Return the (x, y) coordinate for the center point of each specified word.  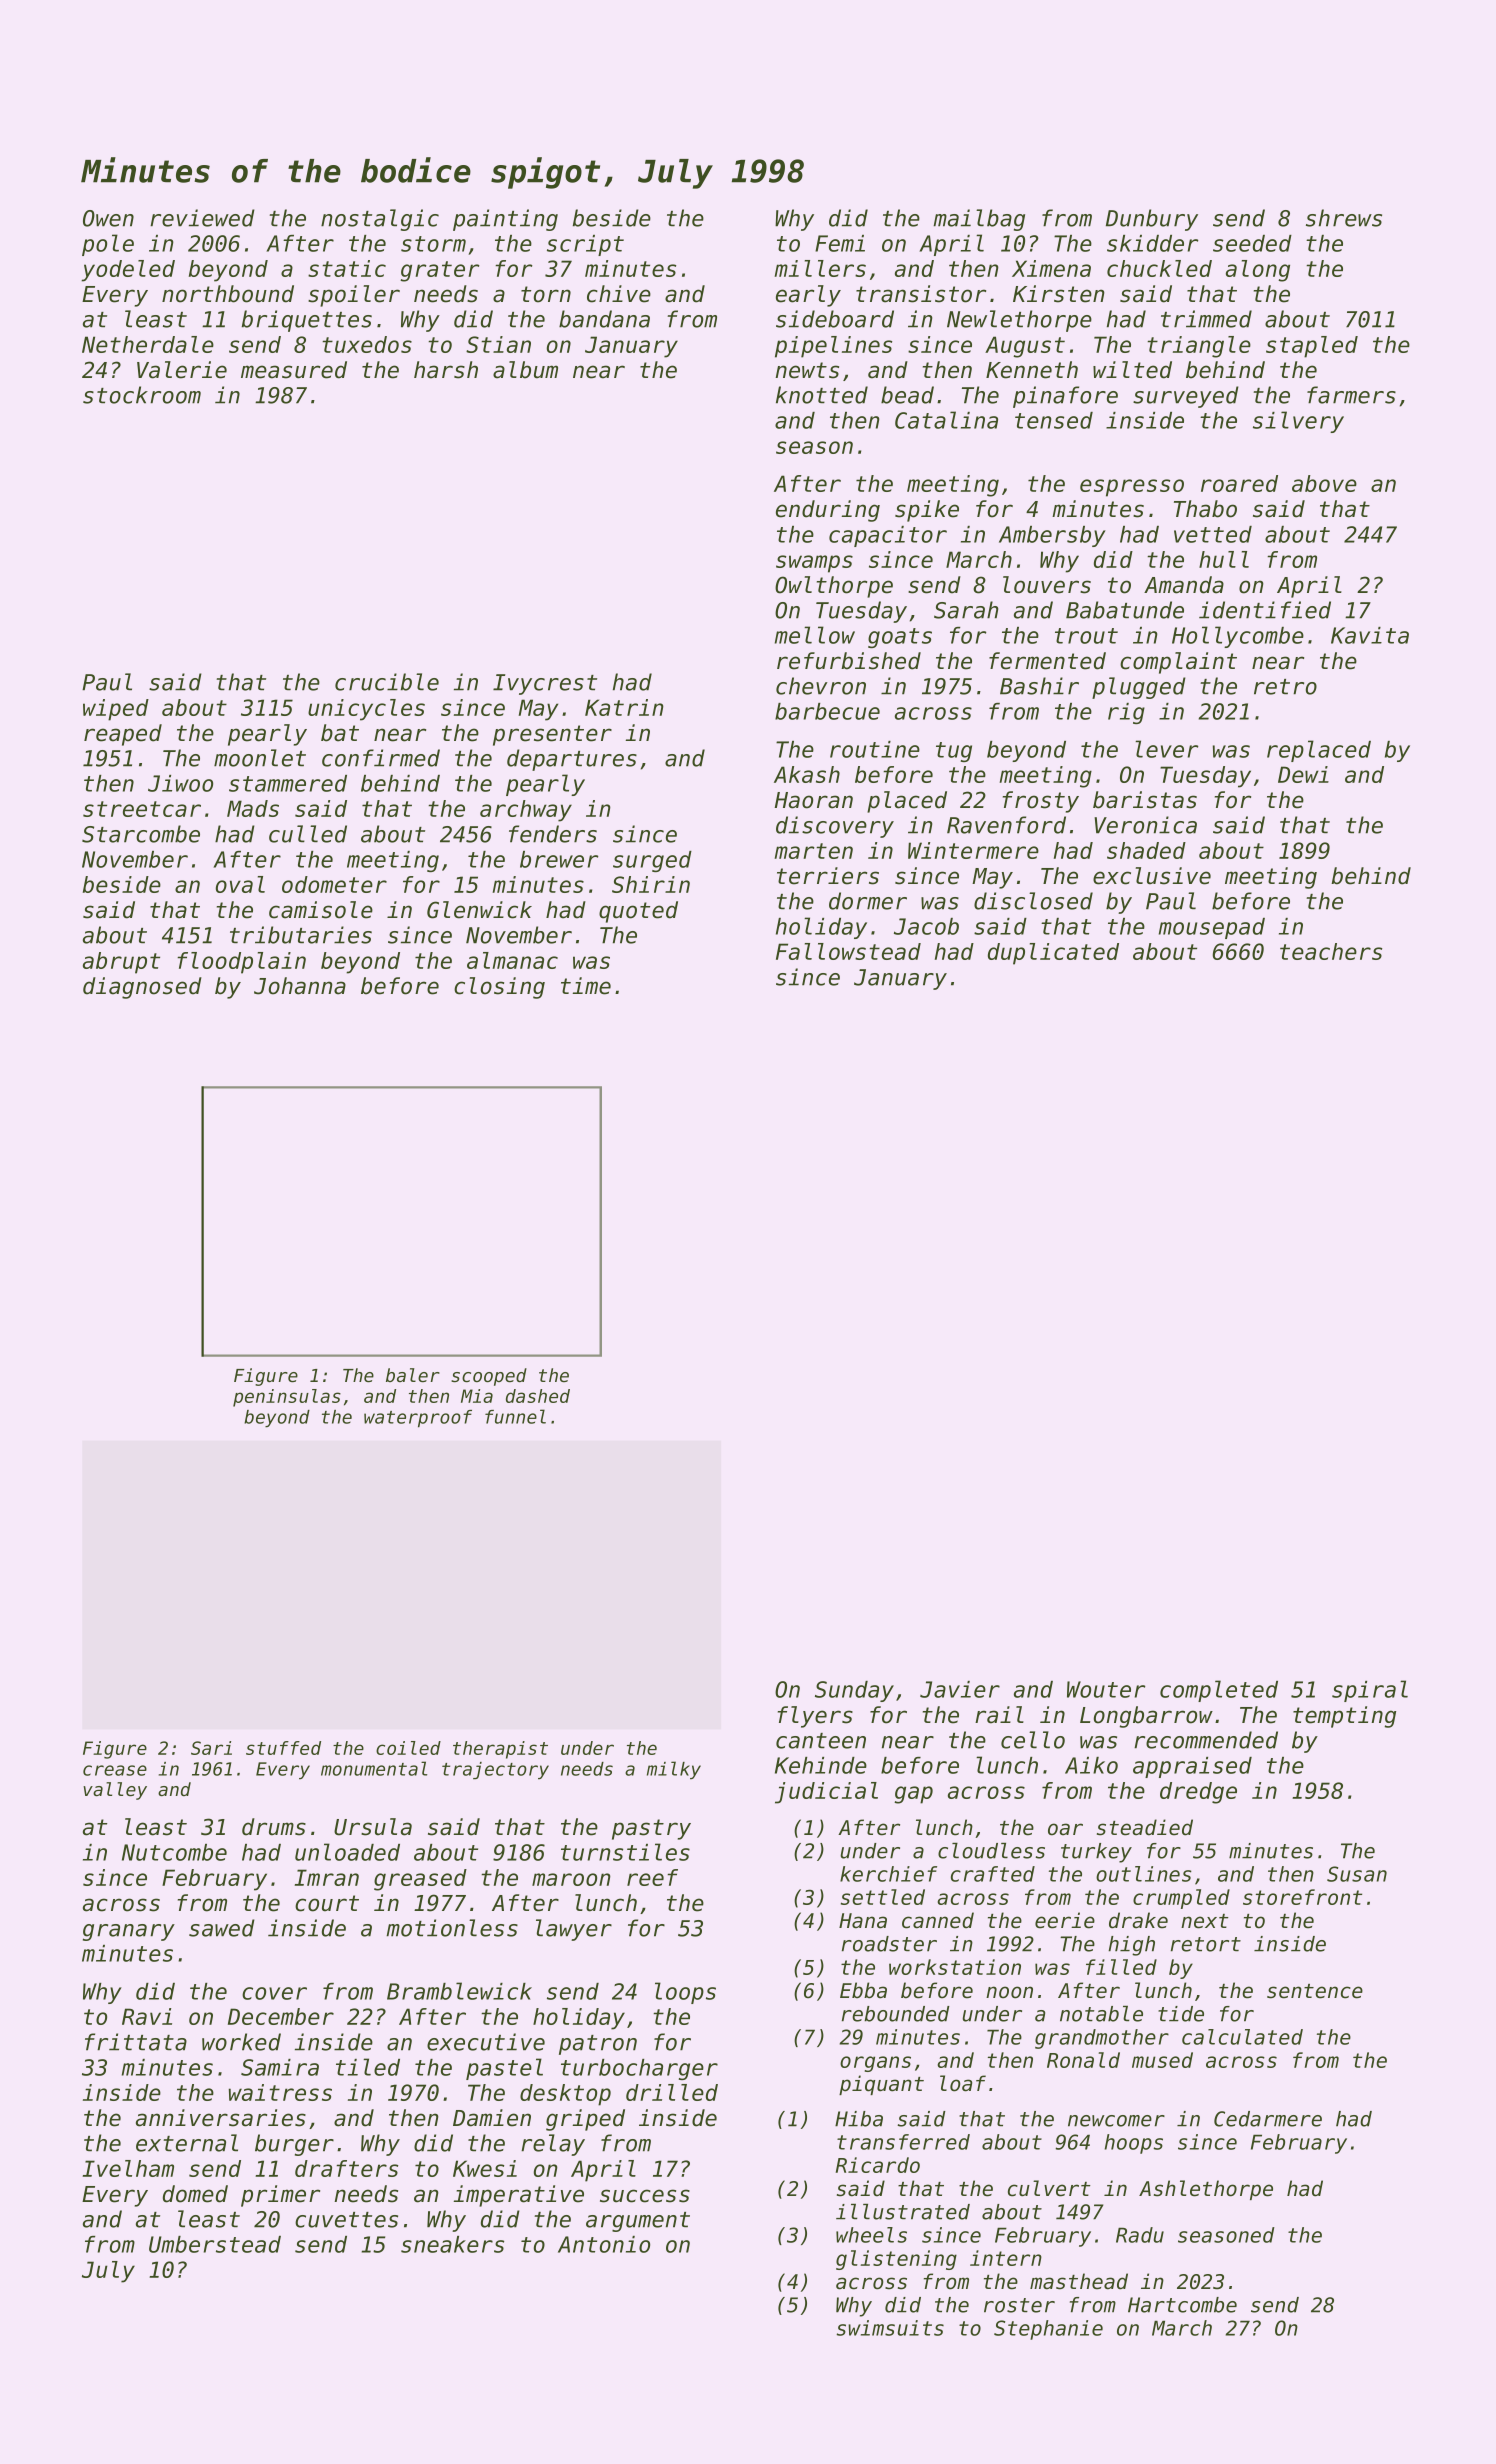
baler (413, 1375)
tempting (1344, 1717)
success (645, 2196)
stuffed (283, 1748)
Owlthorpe (834, 587)
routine (875, 749)
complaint (1178, 663)
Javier (960, 1689)
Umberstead (215, 2244)
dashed (538, 1396)
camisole (321, 910)
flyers (815, 1717)
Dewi (1303, 774)
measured (294, 370)
